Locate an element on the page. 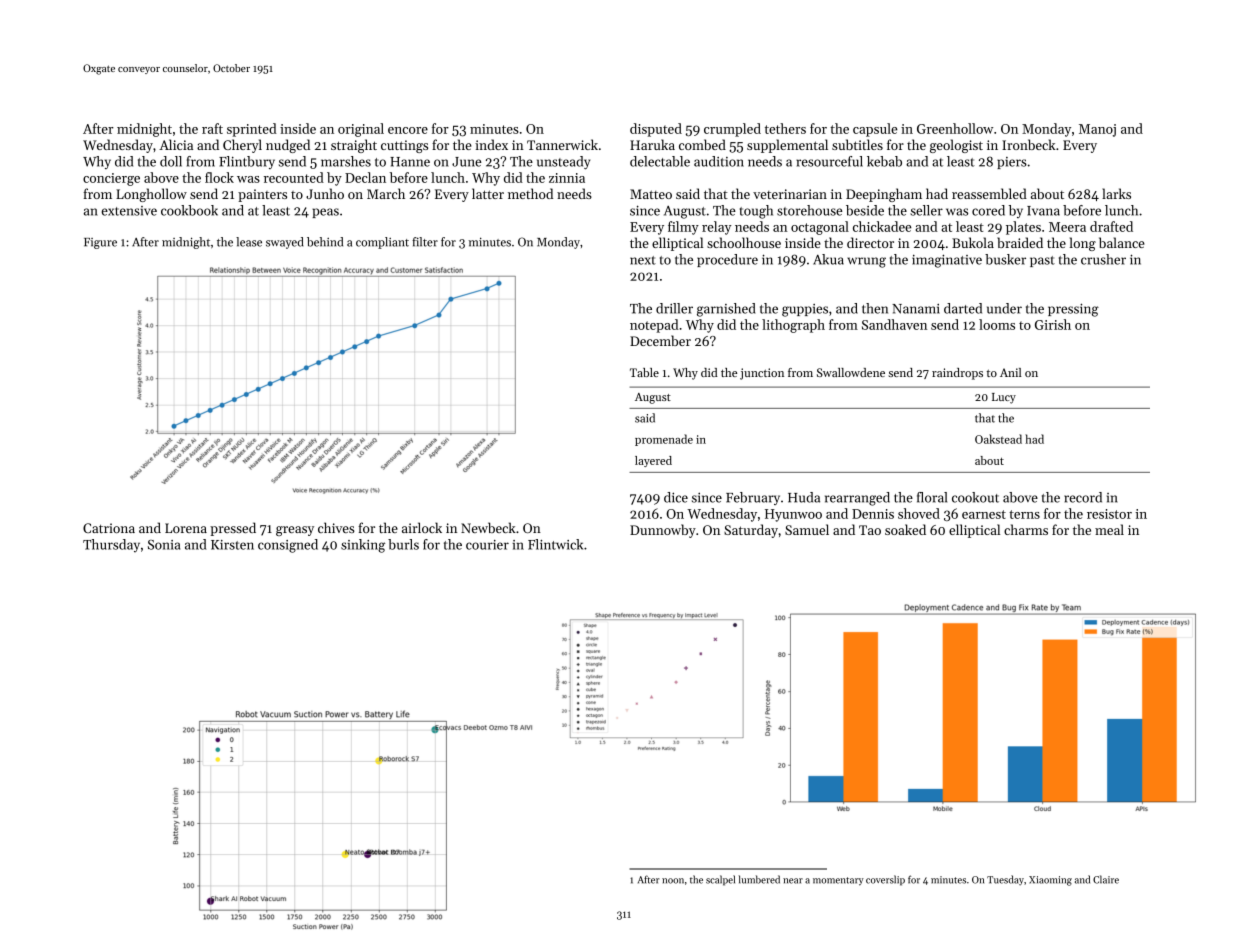 The height and width of the image is (952, 1233). Claire is located at coordinates (1106, 879).
